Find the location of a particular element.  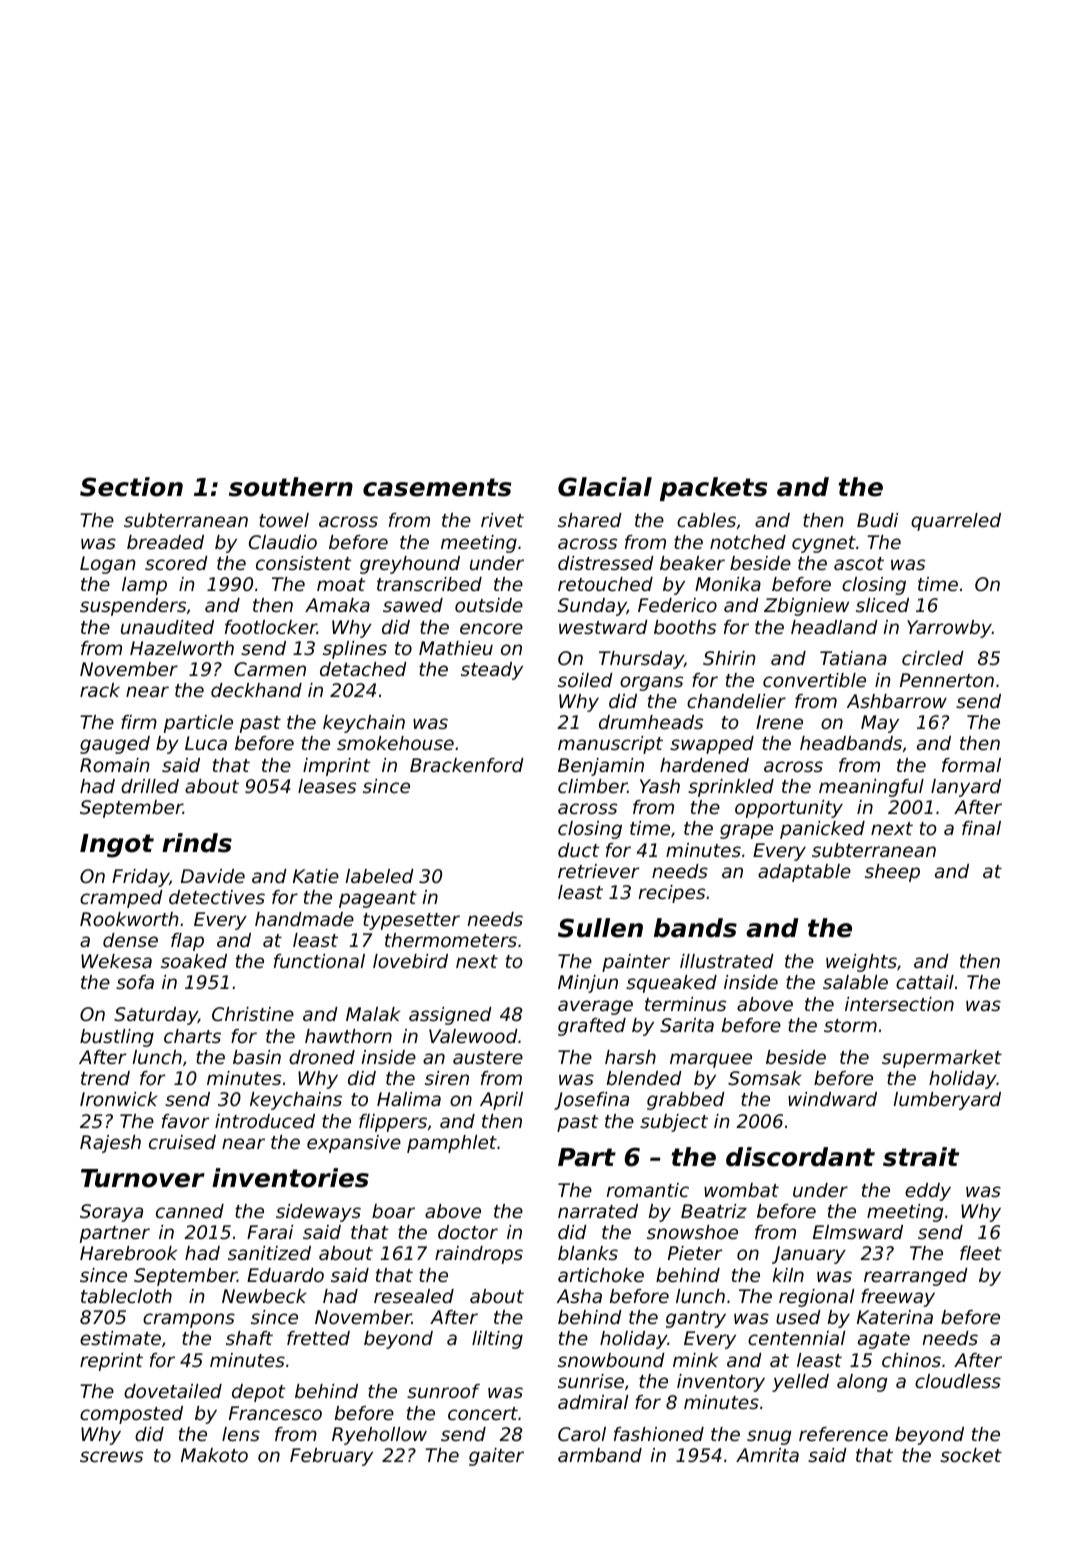

Budi is located at coordinates (877, 520).
